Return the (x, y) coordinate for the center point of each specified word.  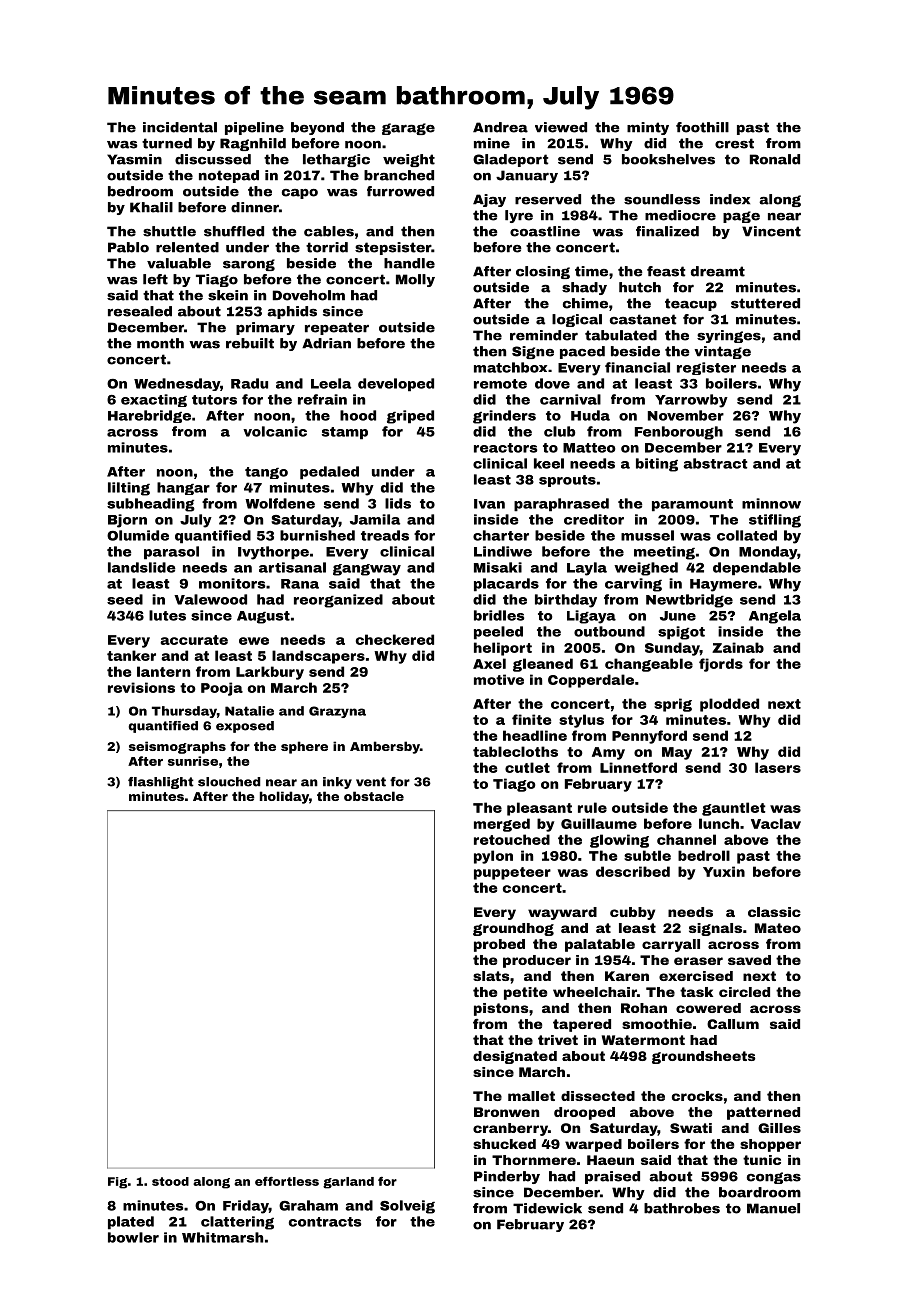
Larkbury (270, 673)
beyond (317, 128)
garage (408, 129)
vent (371, 782)
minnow (771, 503)
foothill (702, 127)
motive (499, 679)
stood (170, 1181)
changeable (649, 665)
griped (410, 417)
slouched (229, 782)
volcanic (275, 431)
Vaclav (776, 823)
